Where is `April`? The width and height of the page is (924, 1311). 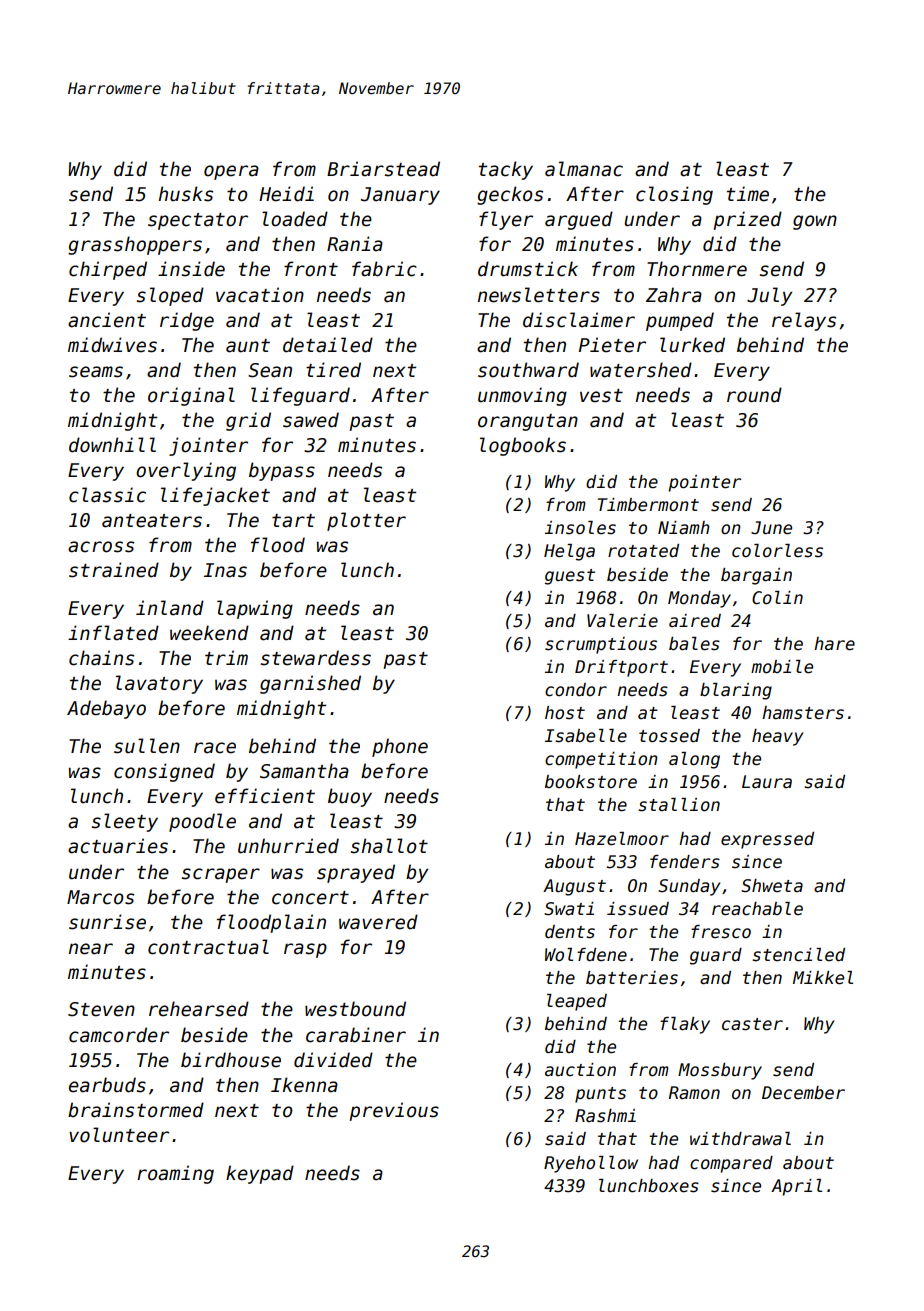 April is located at coordinates (796, 1187).
